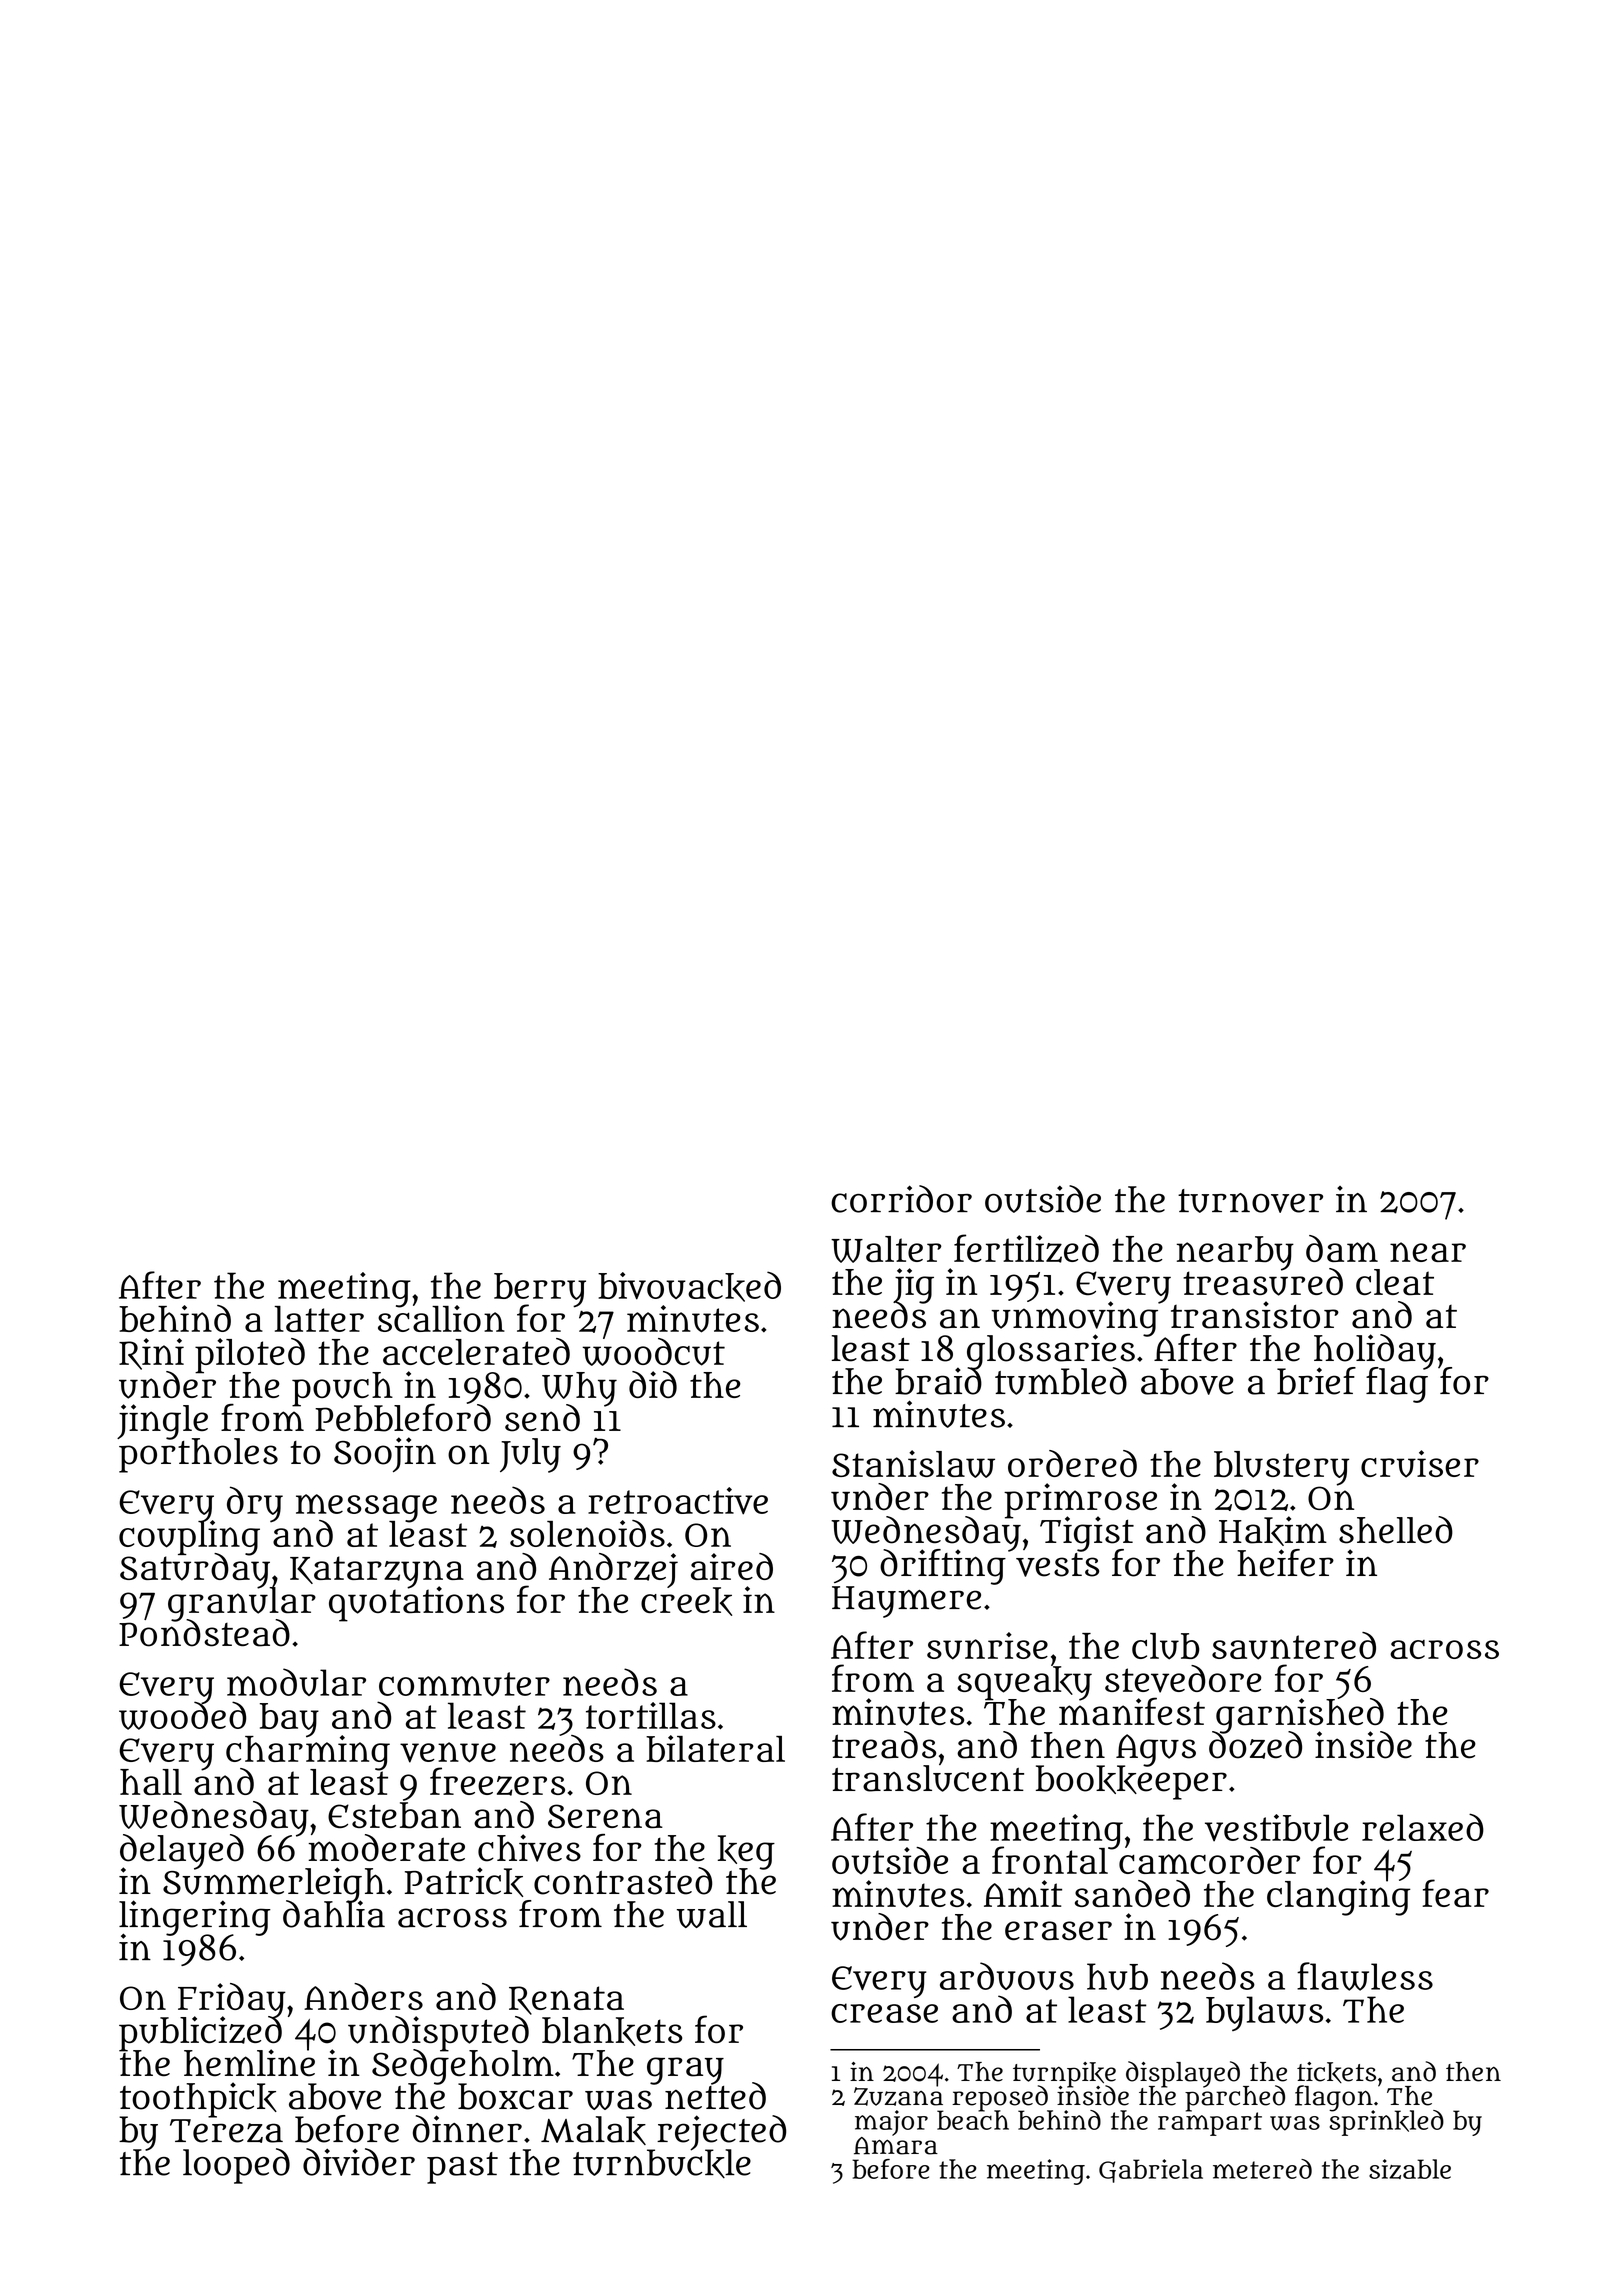 Image resolution: width=1620 pixels, height=2292 pixels. Describe the element at coordinates (1024, 1683) in the image. I see `squeaky` at that location.
